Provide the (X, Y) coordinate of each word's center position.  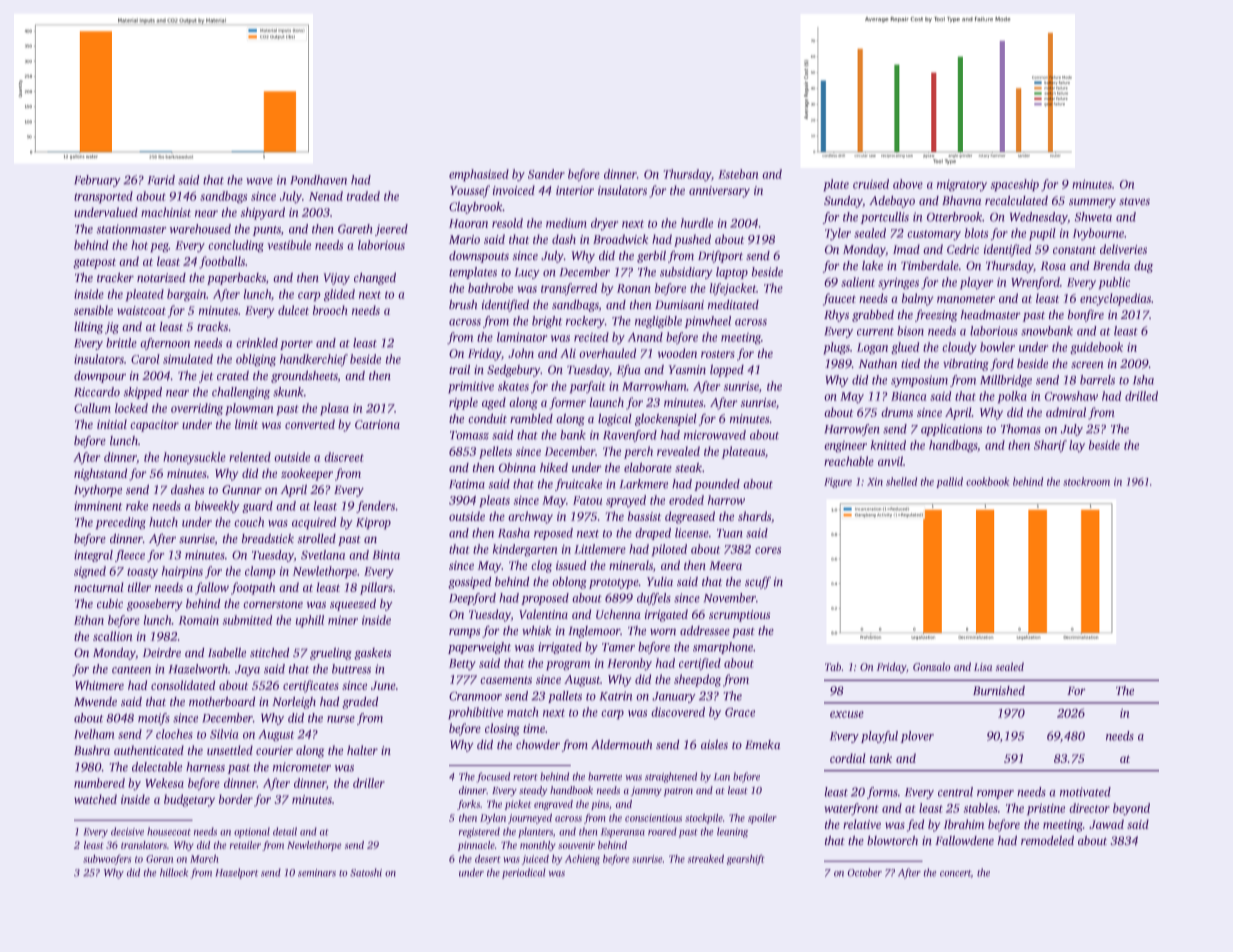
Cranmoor (475, 696)
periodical (523, 873)
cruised (871, 184)
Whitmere (99, 685)
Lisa (983, 667)
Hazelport (237, 873)
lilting (88, 328)
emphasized (479, 175)
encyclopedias (1115, 299)
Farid (161, 180)
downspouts (479, 257)
